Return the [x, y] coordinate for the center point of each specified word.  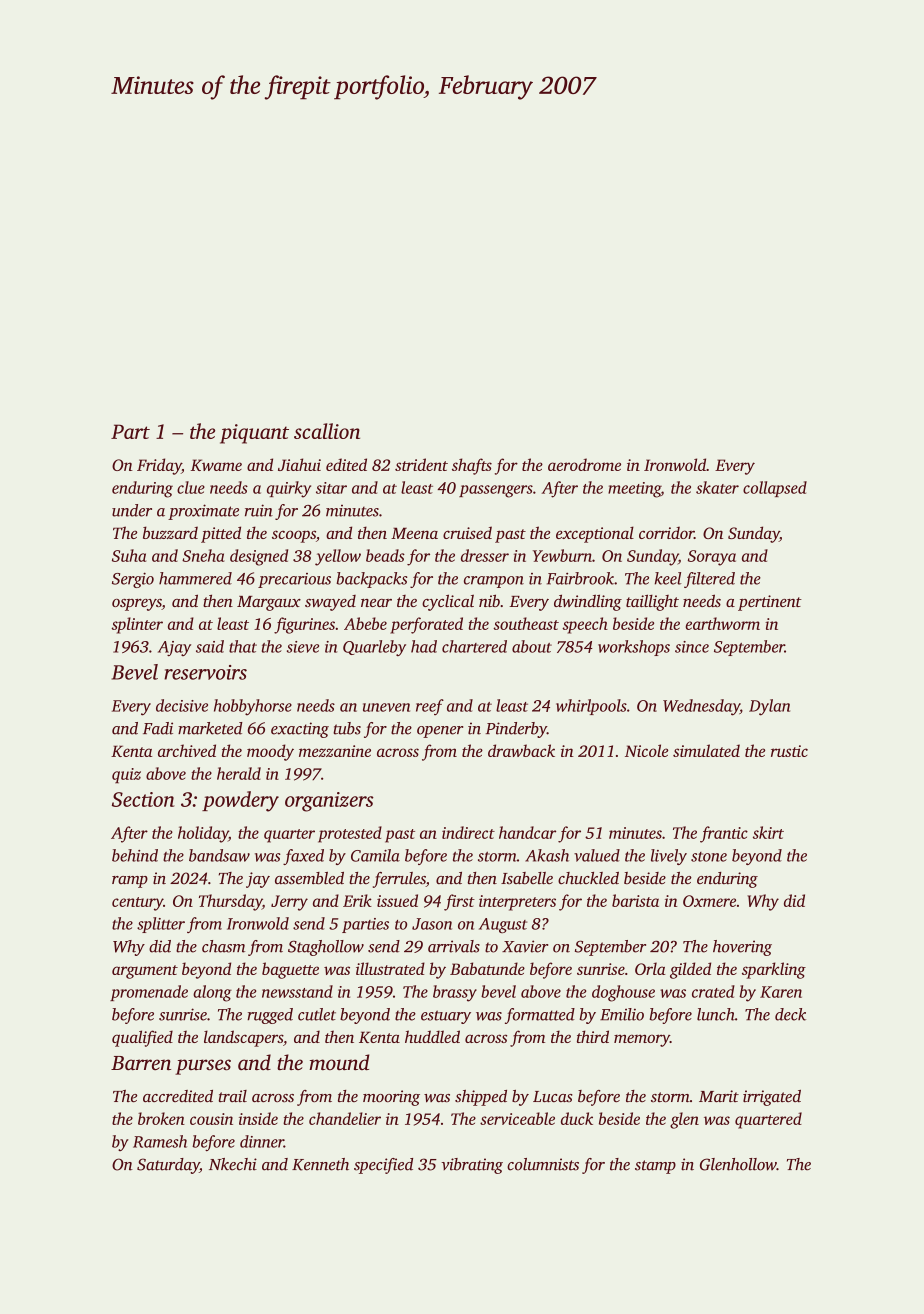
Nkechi [233, 1164]
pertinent [770, 603]
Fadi [158, 728]
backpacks [371, 580]
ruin [259, 510]
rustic [789, 751]
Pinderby [516, 730]
